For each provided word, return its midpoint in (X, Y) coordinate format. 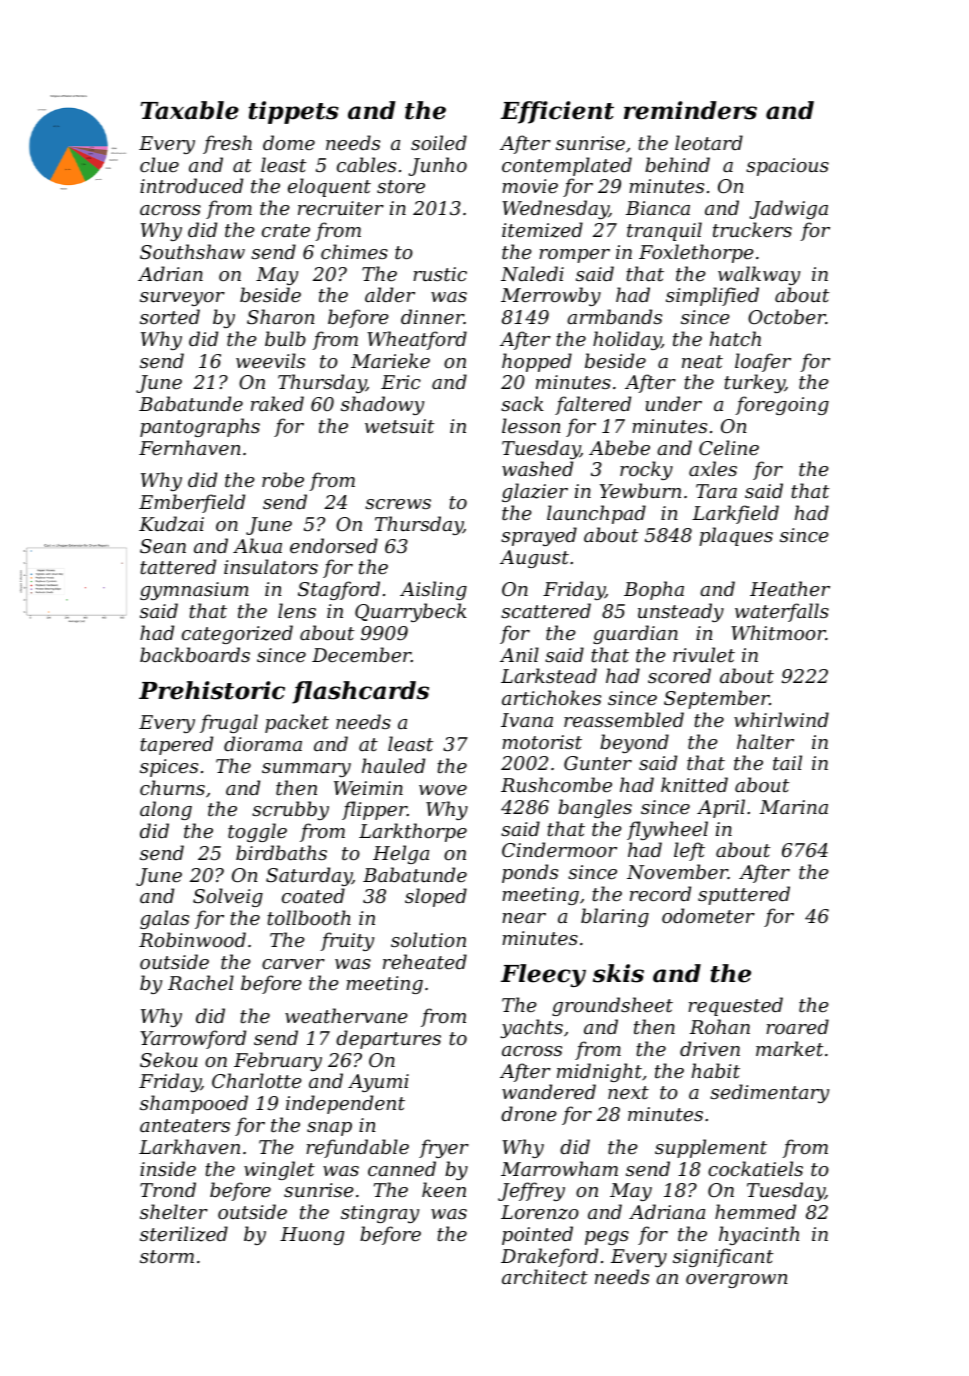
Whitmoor (778, 632)
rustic (440, 274)
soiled (439, 142)
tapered (176, 745)
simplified (712, 296)
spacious (787, 167)
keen (444, 1189)
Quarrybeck (411, 612)
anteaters (185, 1125)
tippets (294, 112)
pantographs (200, 427)
